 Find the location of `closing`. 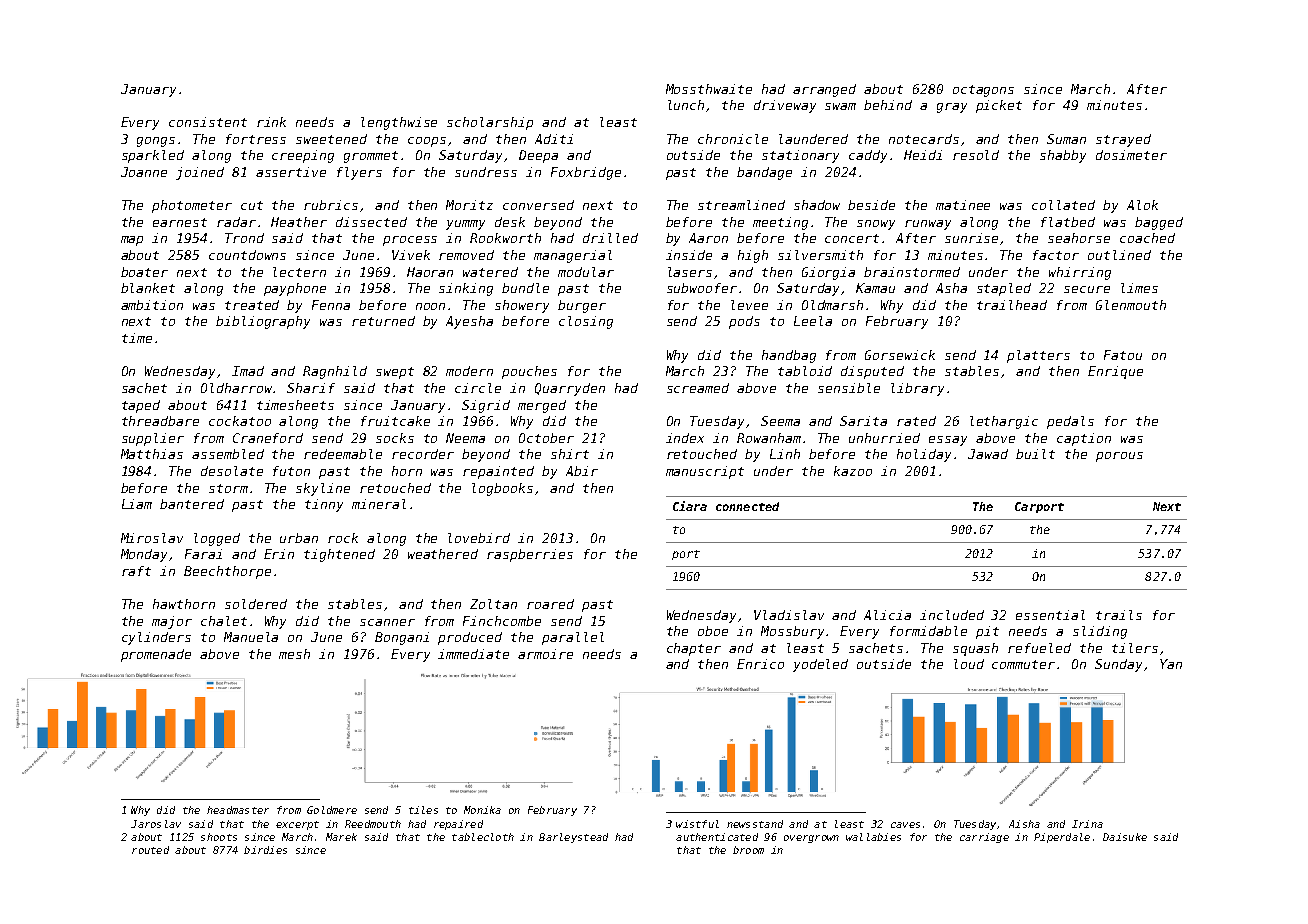

closing is located at coordinates (586, 322).
